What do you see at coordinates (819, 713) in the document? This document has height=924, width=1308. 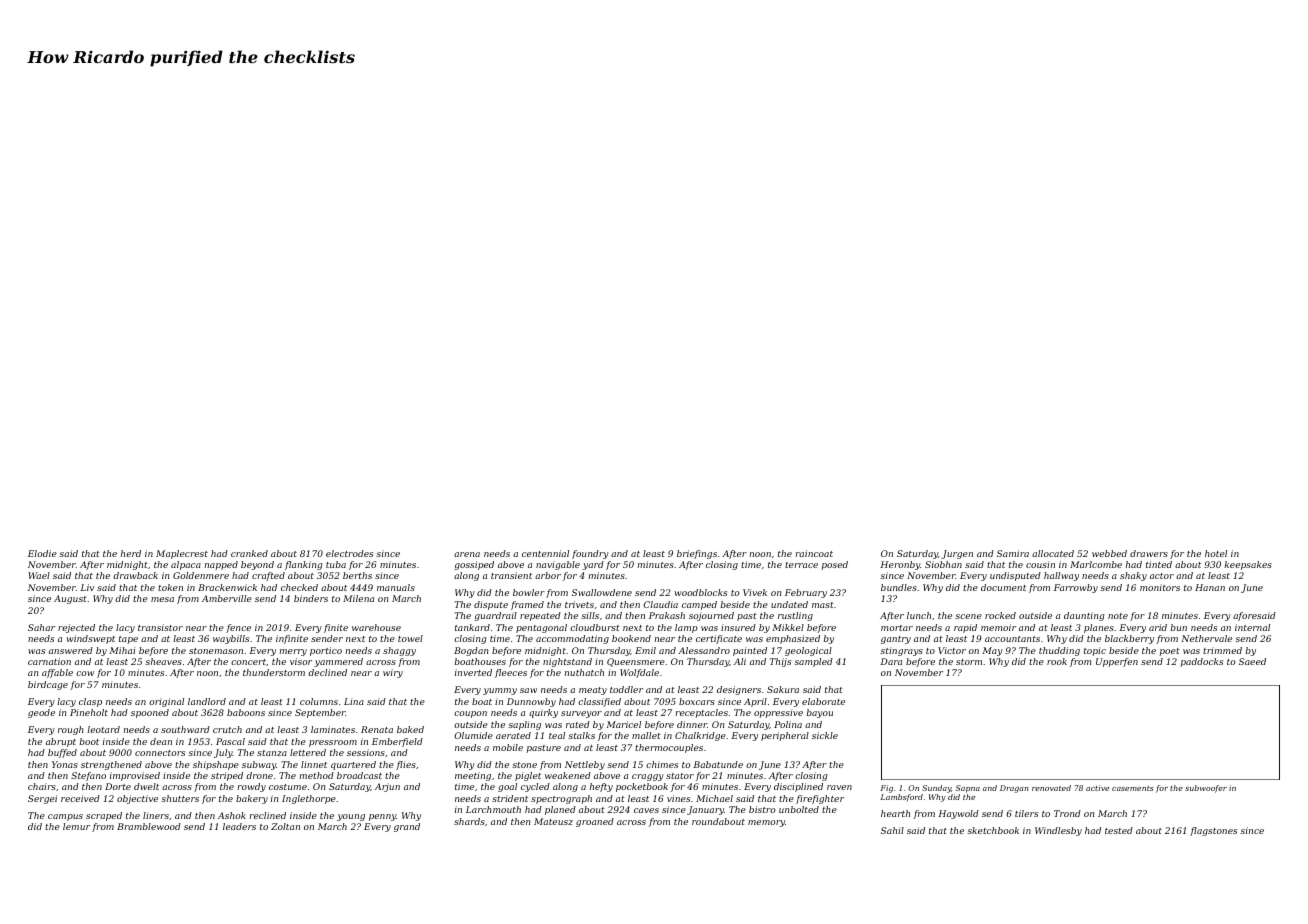 I see `bayou` at bounding box center [819, 713].
